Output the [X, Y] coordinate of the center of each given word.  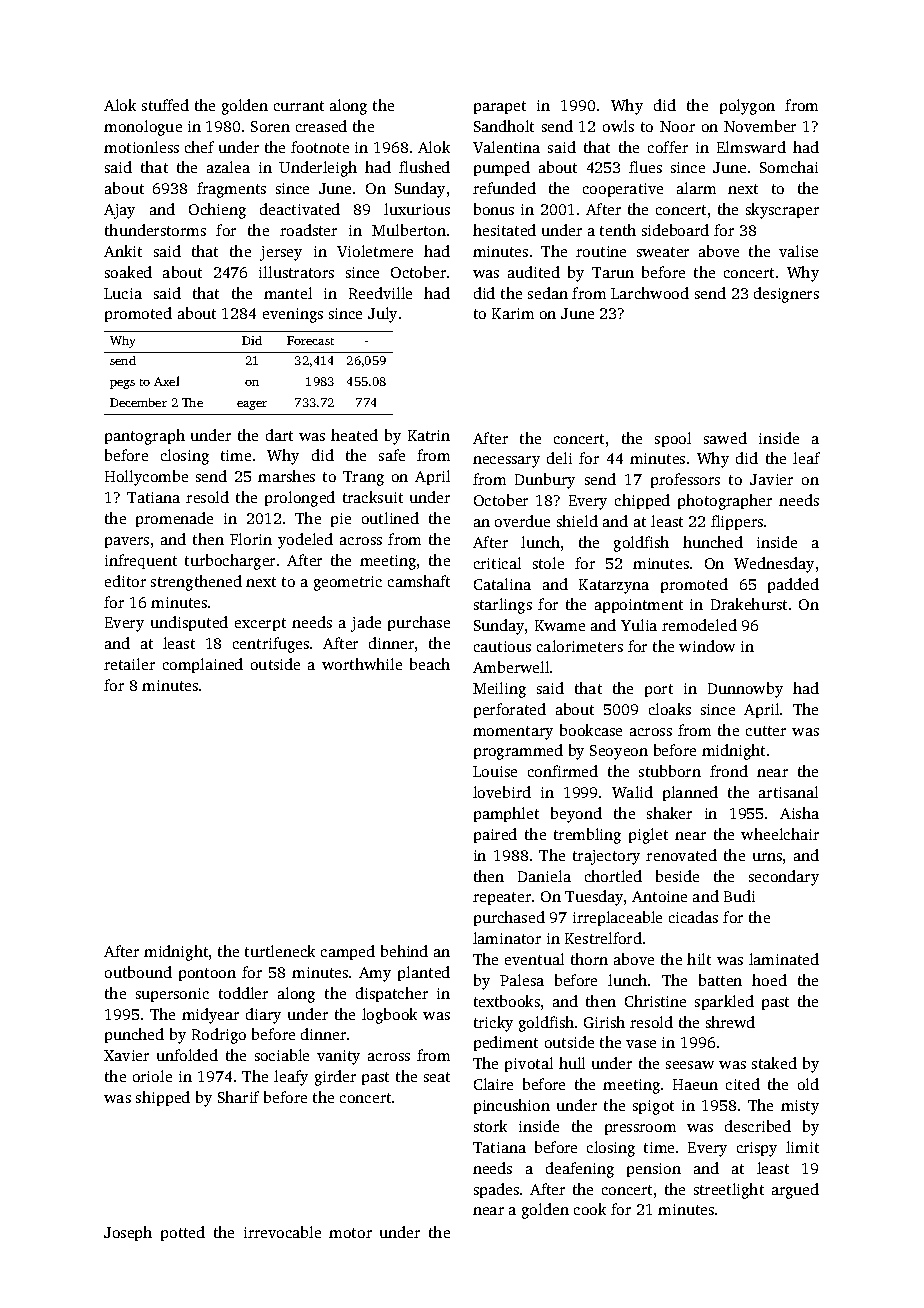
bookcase [591, 730]
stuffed [165, 105]
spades [496, 1190]
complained [203, 665]
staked [774, 1063]
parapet [500, 107]
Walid [632, 792]
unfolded [187, 1055]
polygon [747, 107]
